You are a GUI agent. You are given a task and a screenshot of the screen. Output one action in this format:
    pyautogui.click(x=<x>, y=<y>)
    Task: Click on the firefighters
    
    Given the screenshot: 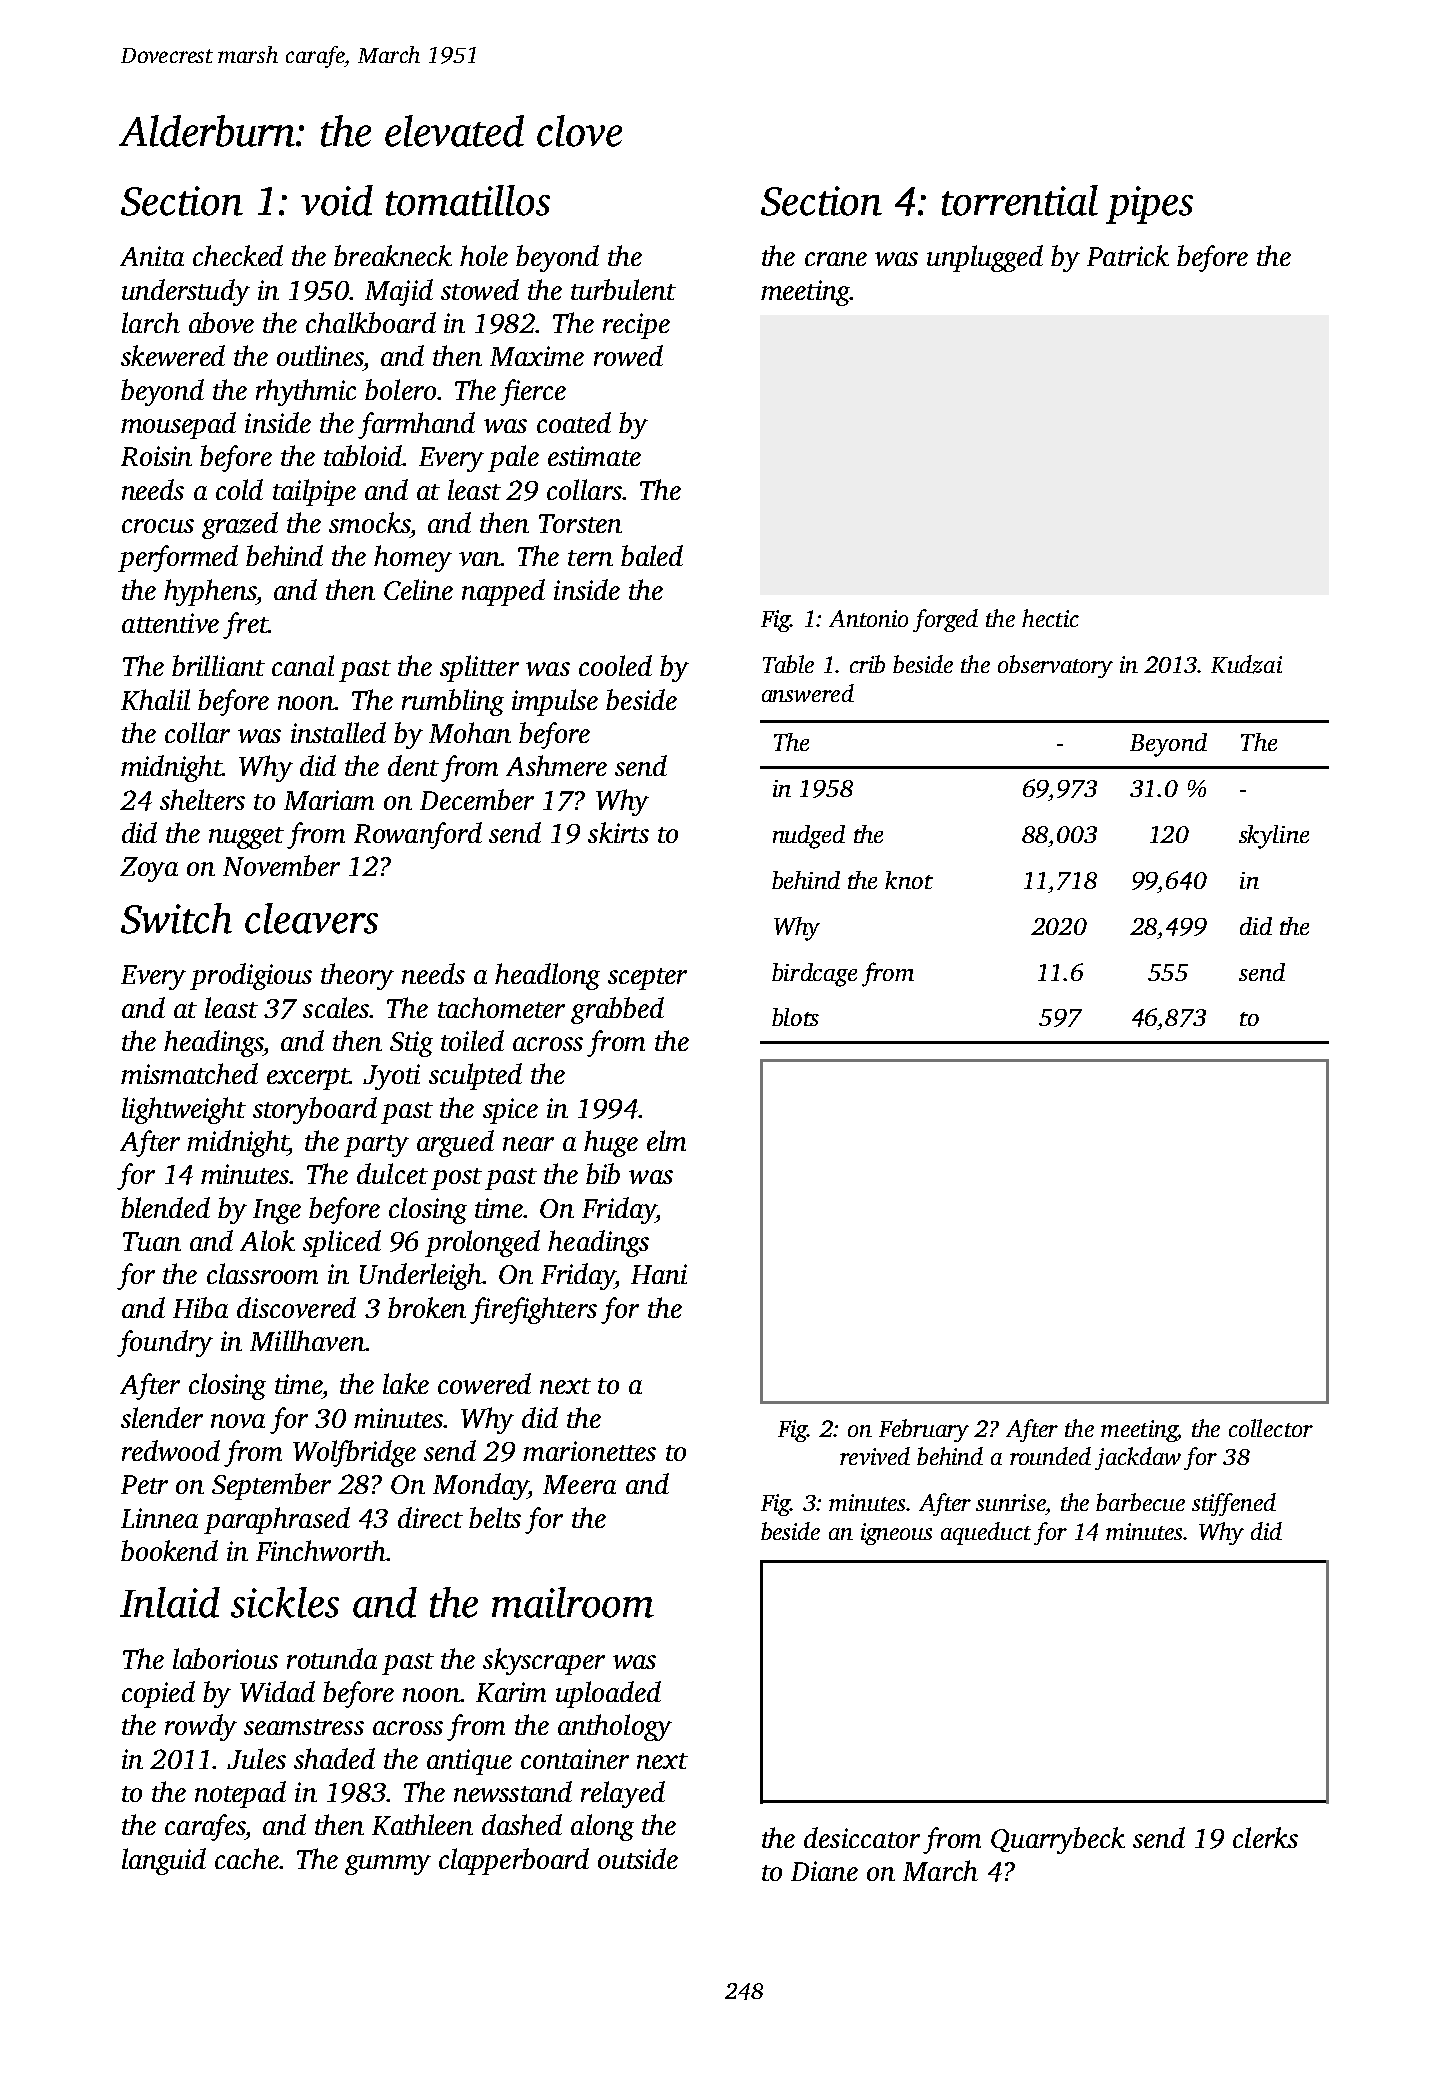 What is the action you would take?
    pyautogui.click(x=533, y=1310)
